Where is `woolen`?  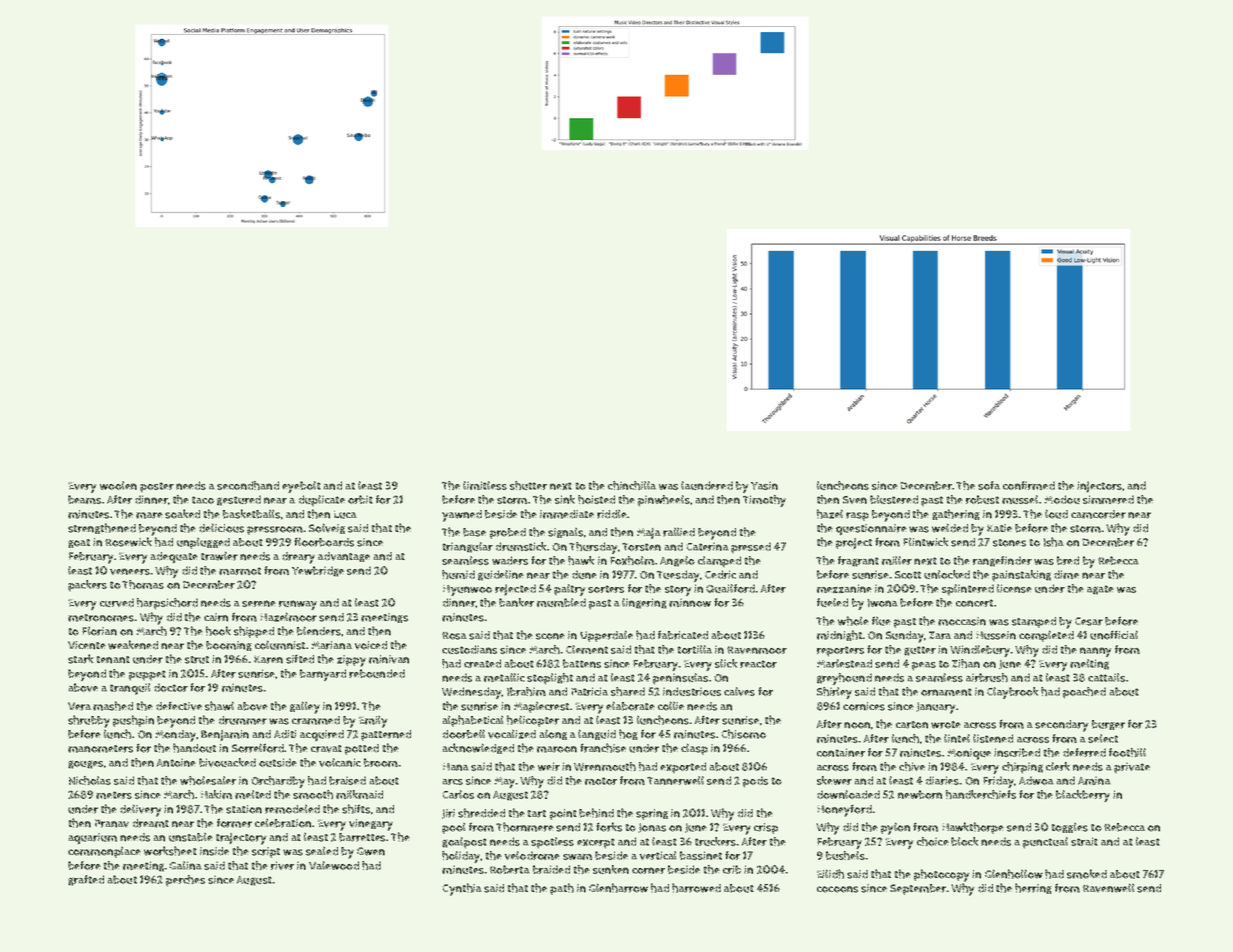 woolen is located at coordinates (118, 485).
